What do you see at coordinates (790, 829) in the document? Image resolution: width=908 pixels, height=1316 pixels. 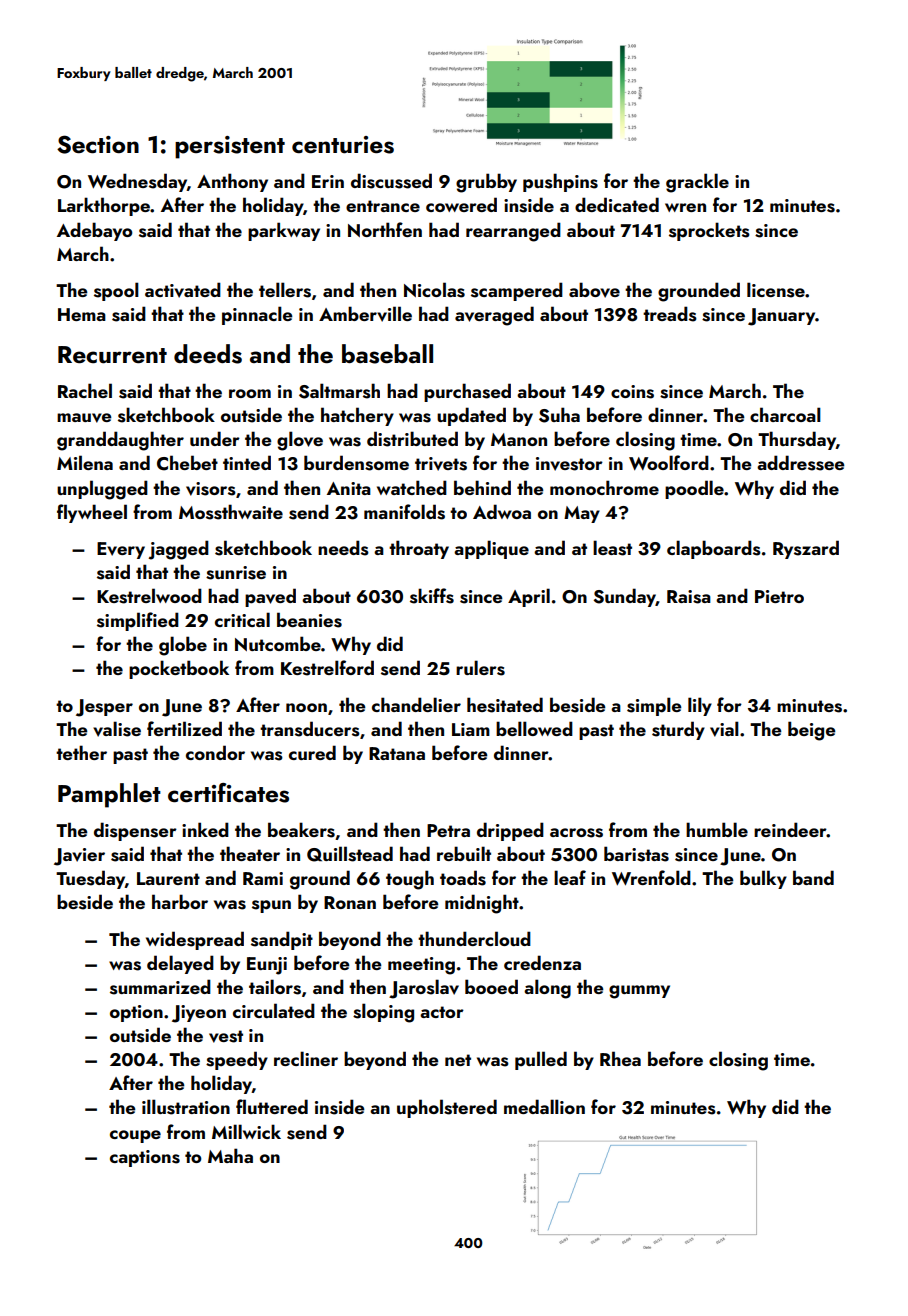 I see `reindeer` at bounding box center [790, 829].
